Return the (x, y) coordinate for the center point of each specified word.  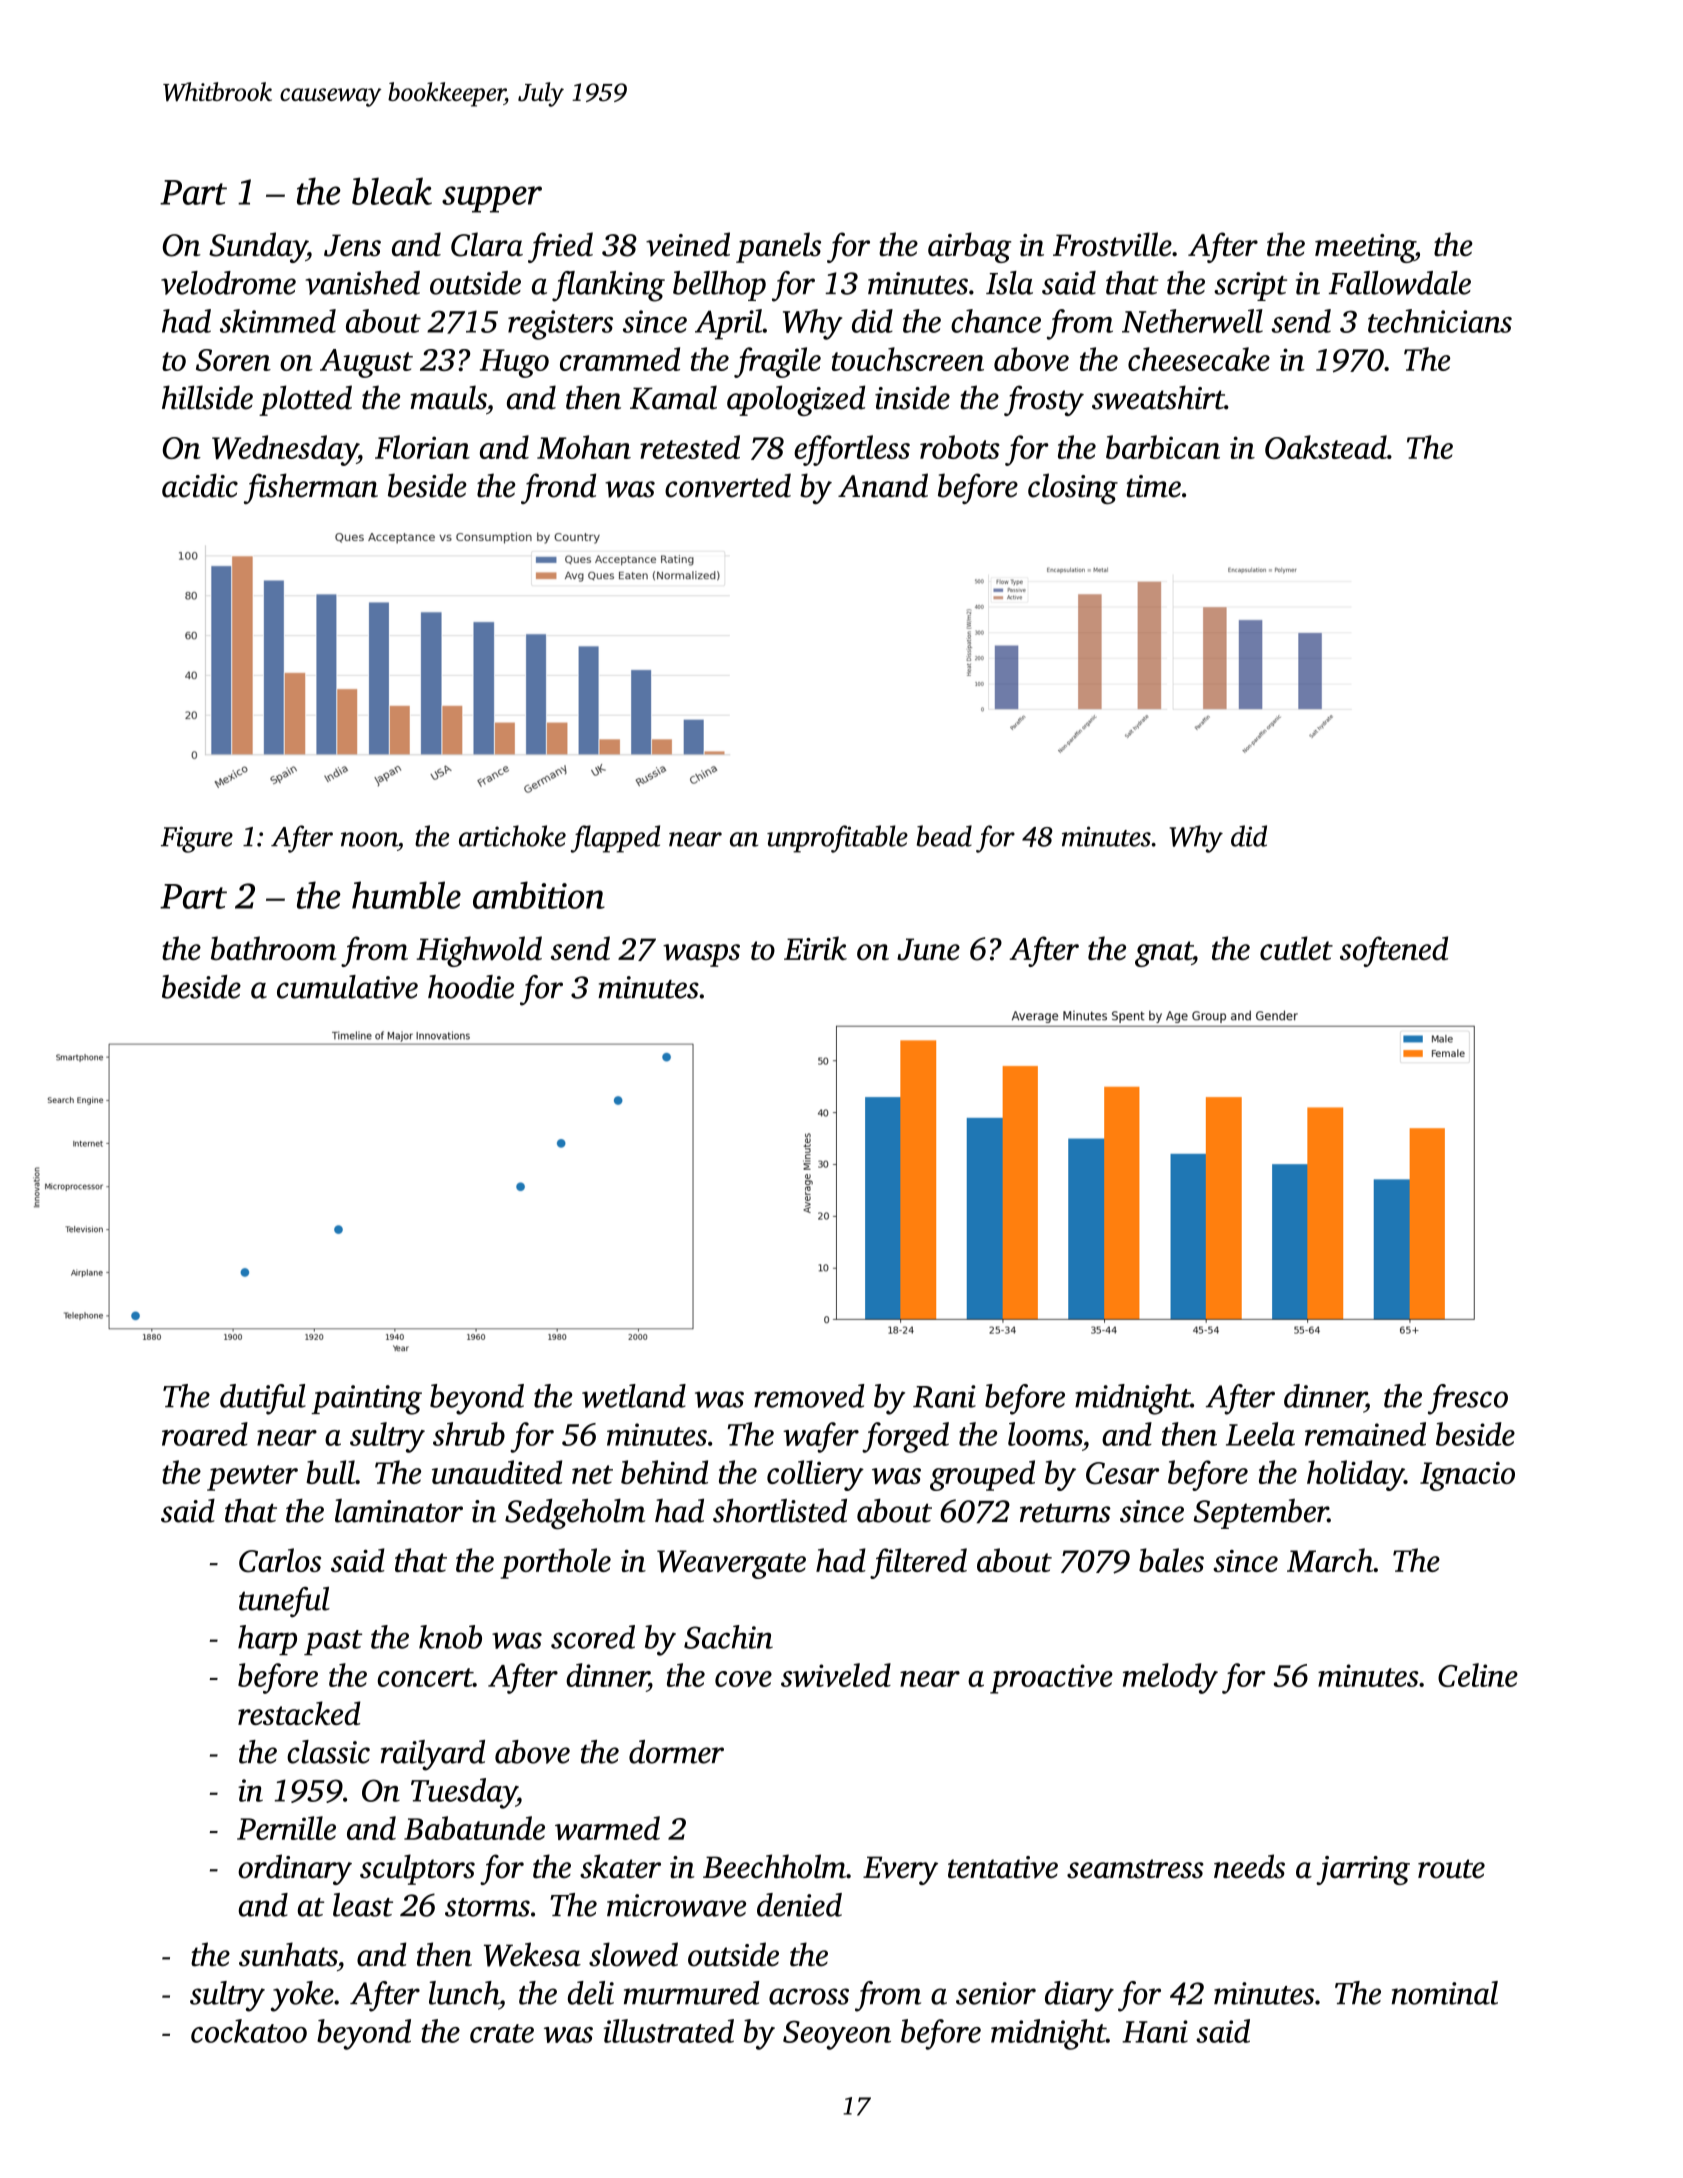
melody (1170, 1678)
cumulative (347, 987)
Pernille (286, 1828)
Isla (1009, 283)
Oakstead (1326, 447)
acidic (200, 485)
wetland (634, 1396)
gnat (1163, 954)
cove (743, 1679)
